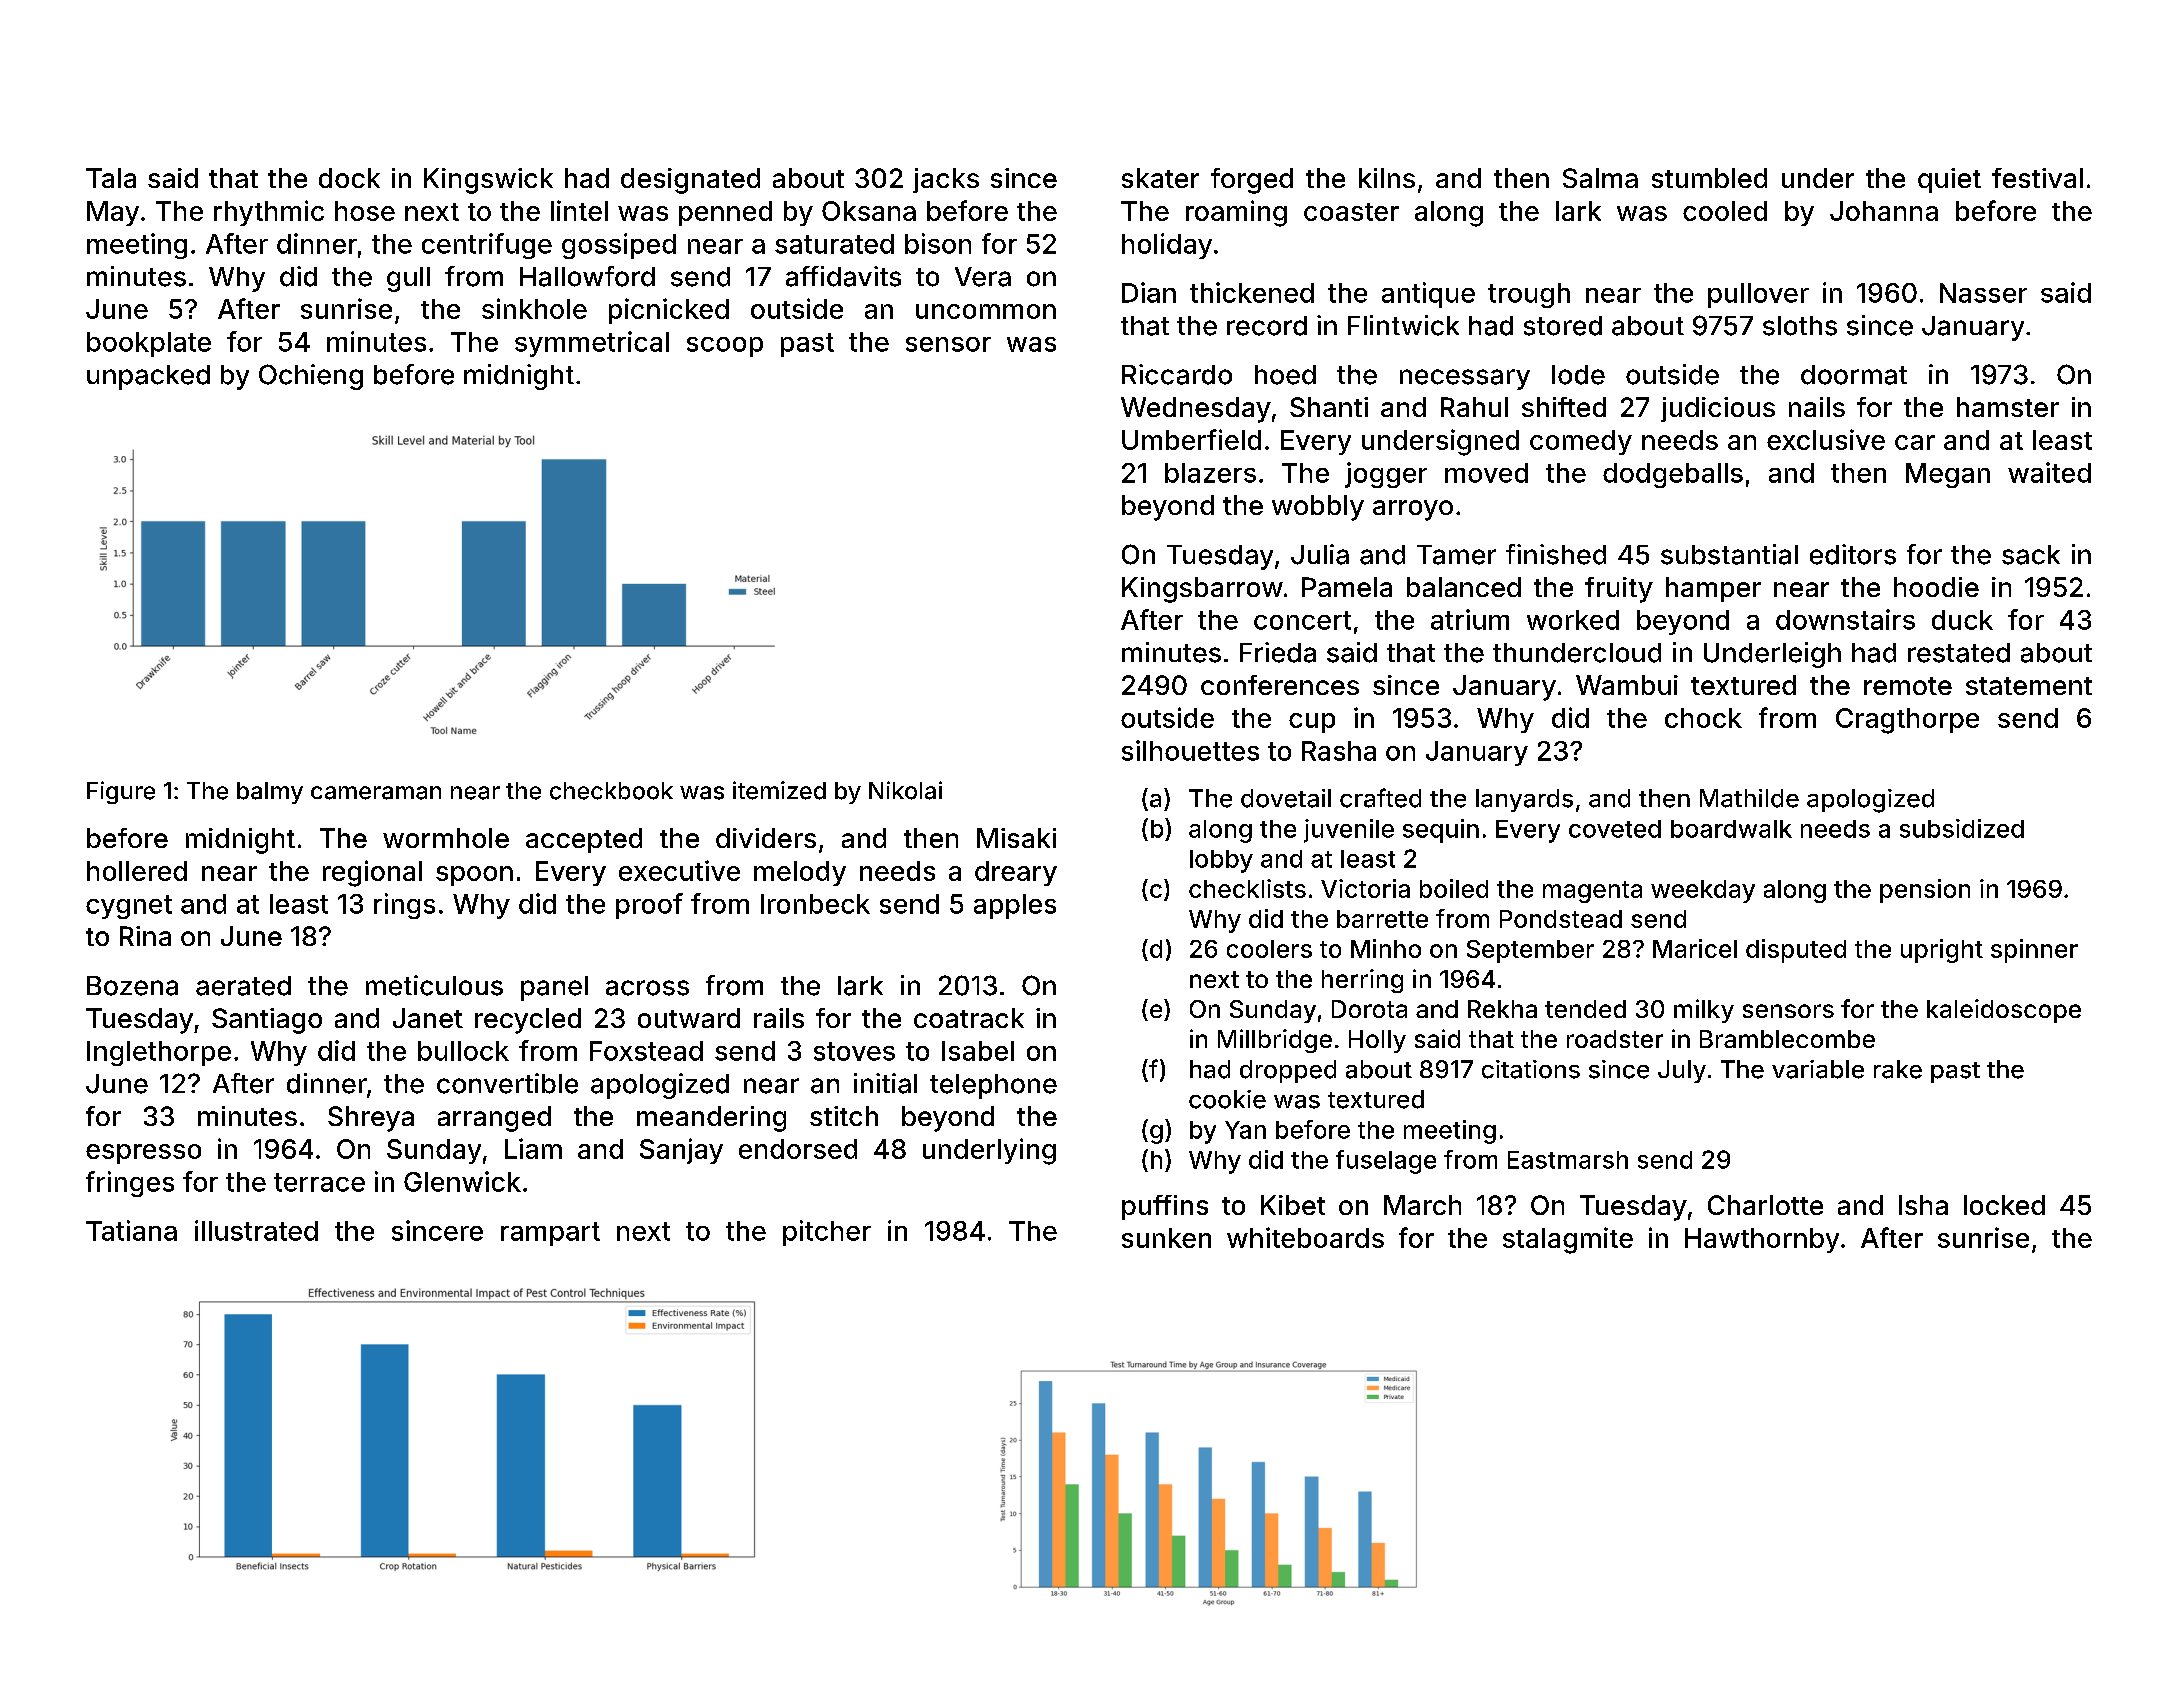 The width and height of the document is (2178, 1683). I want to click on fruity, so click(1619, 590).
